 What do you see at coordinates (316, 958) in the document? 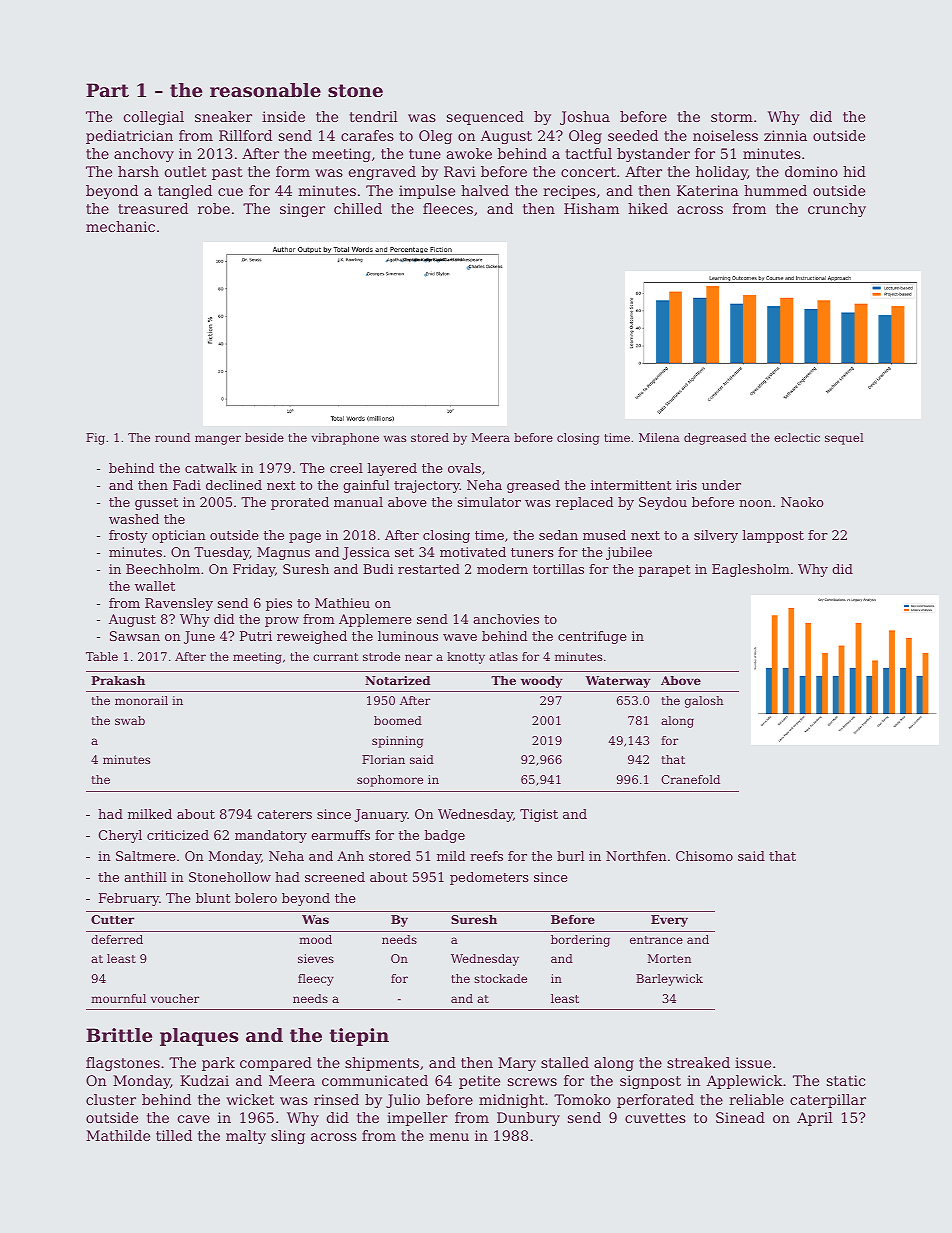
I see `sieves` at bounding box center [316, 958].
